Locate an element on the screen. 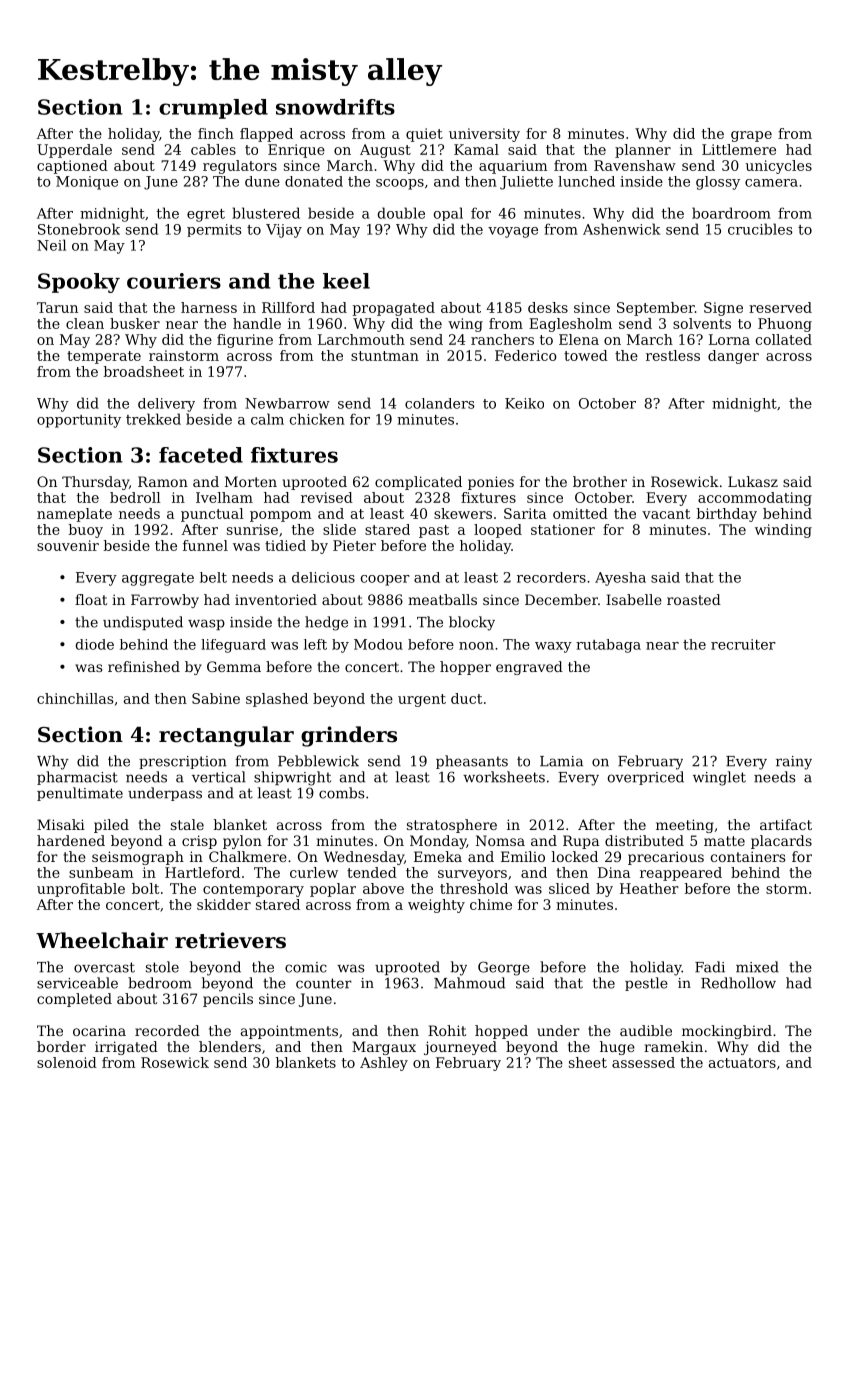 The image size is (849, 1400). grape is located at coordinates (751, 136).
